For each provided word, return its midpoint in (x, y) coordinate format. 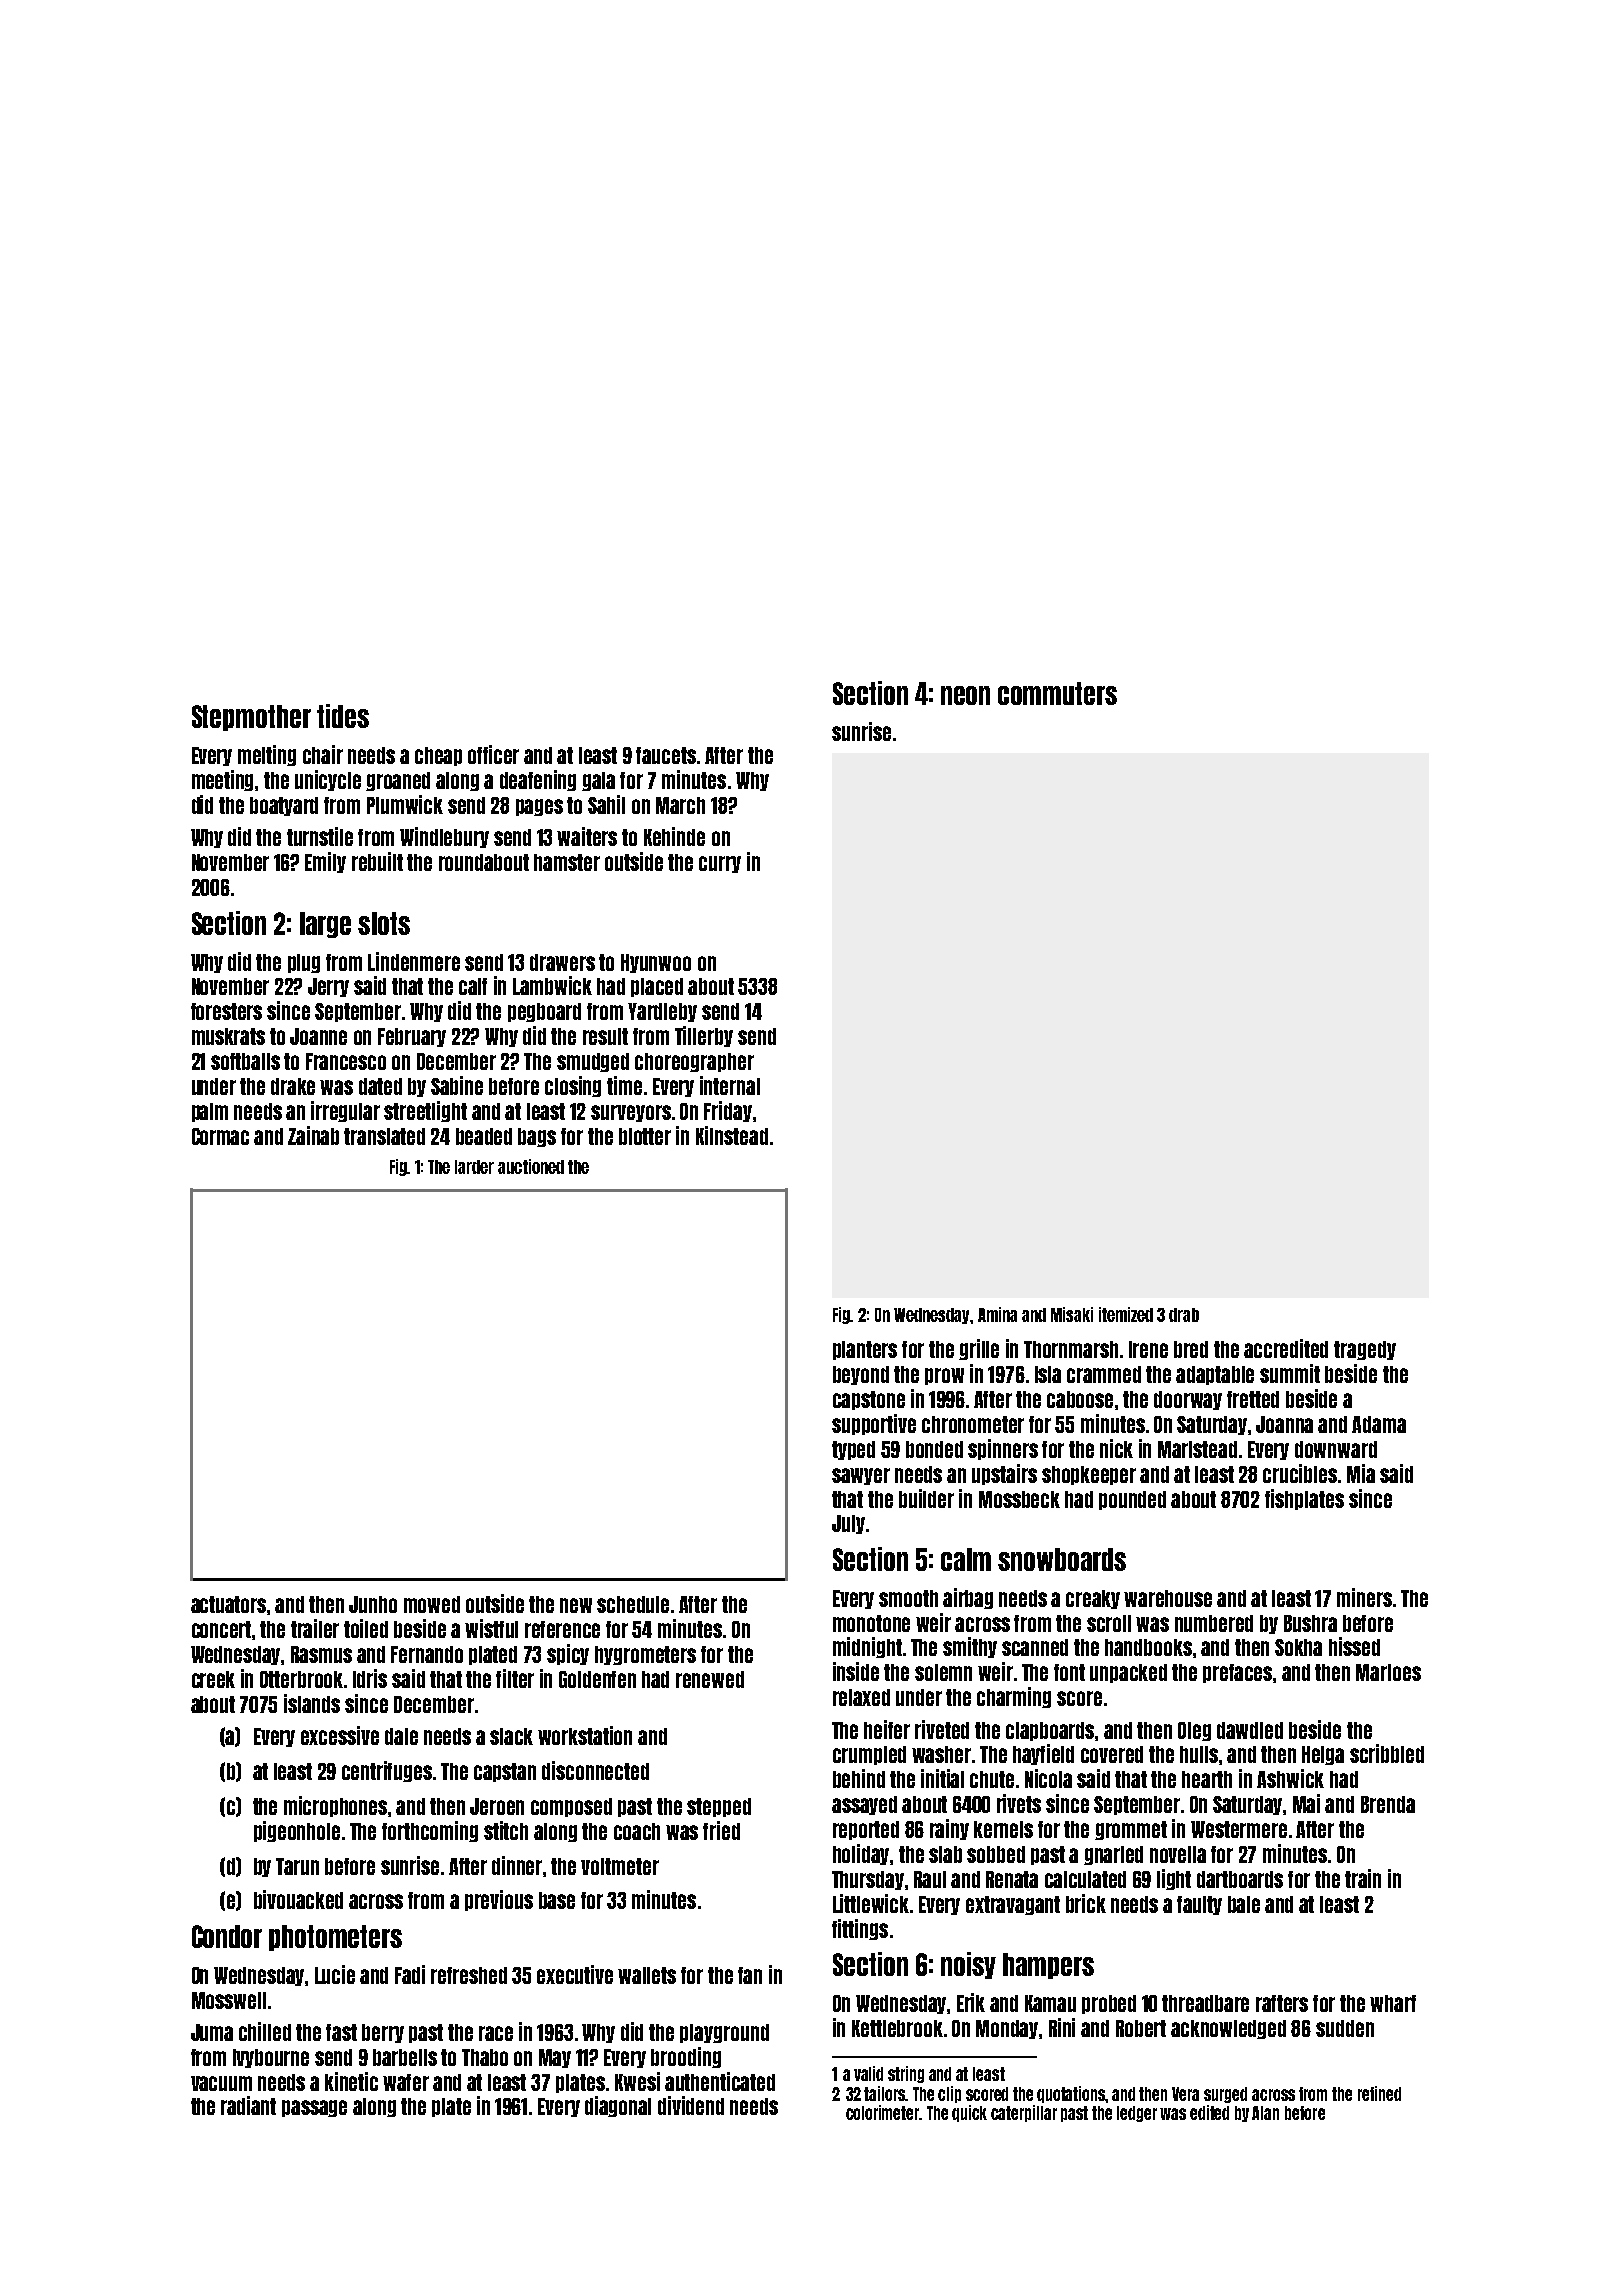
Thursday (868, 1880)
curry (720, 864)
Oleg (1194, 1731)
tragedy (1365, 1350)
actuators (228, 1604)
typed (853, 1450)
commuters (1057, 693)
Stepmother (251, 718)
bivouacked (298, 1899)
